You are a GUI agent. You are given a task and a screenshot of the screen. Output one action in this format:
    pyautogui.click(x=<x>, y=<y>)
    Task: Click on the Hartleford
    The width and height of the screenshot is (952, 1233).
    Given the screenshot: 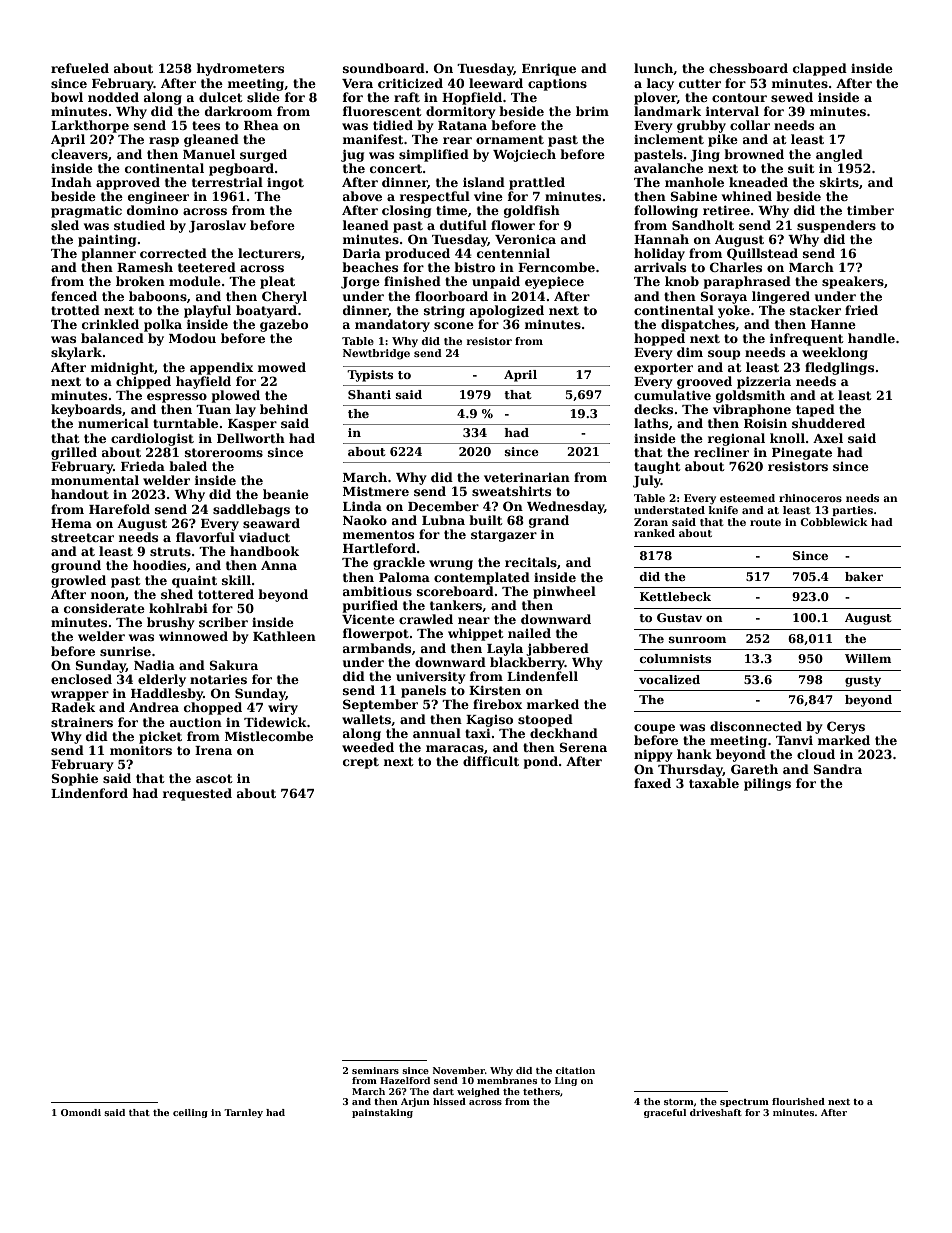 What is the action you would take?
    pyautogui.click(x=379, y=548)
